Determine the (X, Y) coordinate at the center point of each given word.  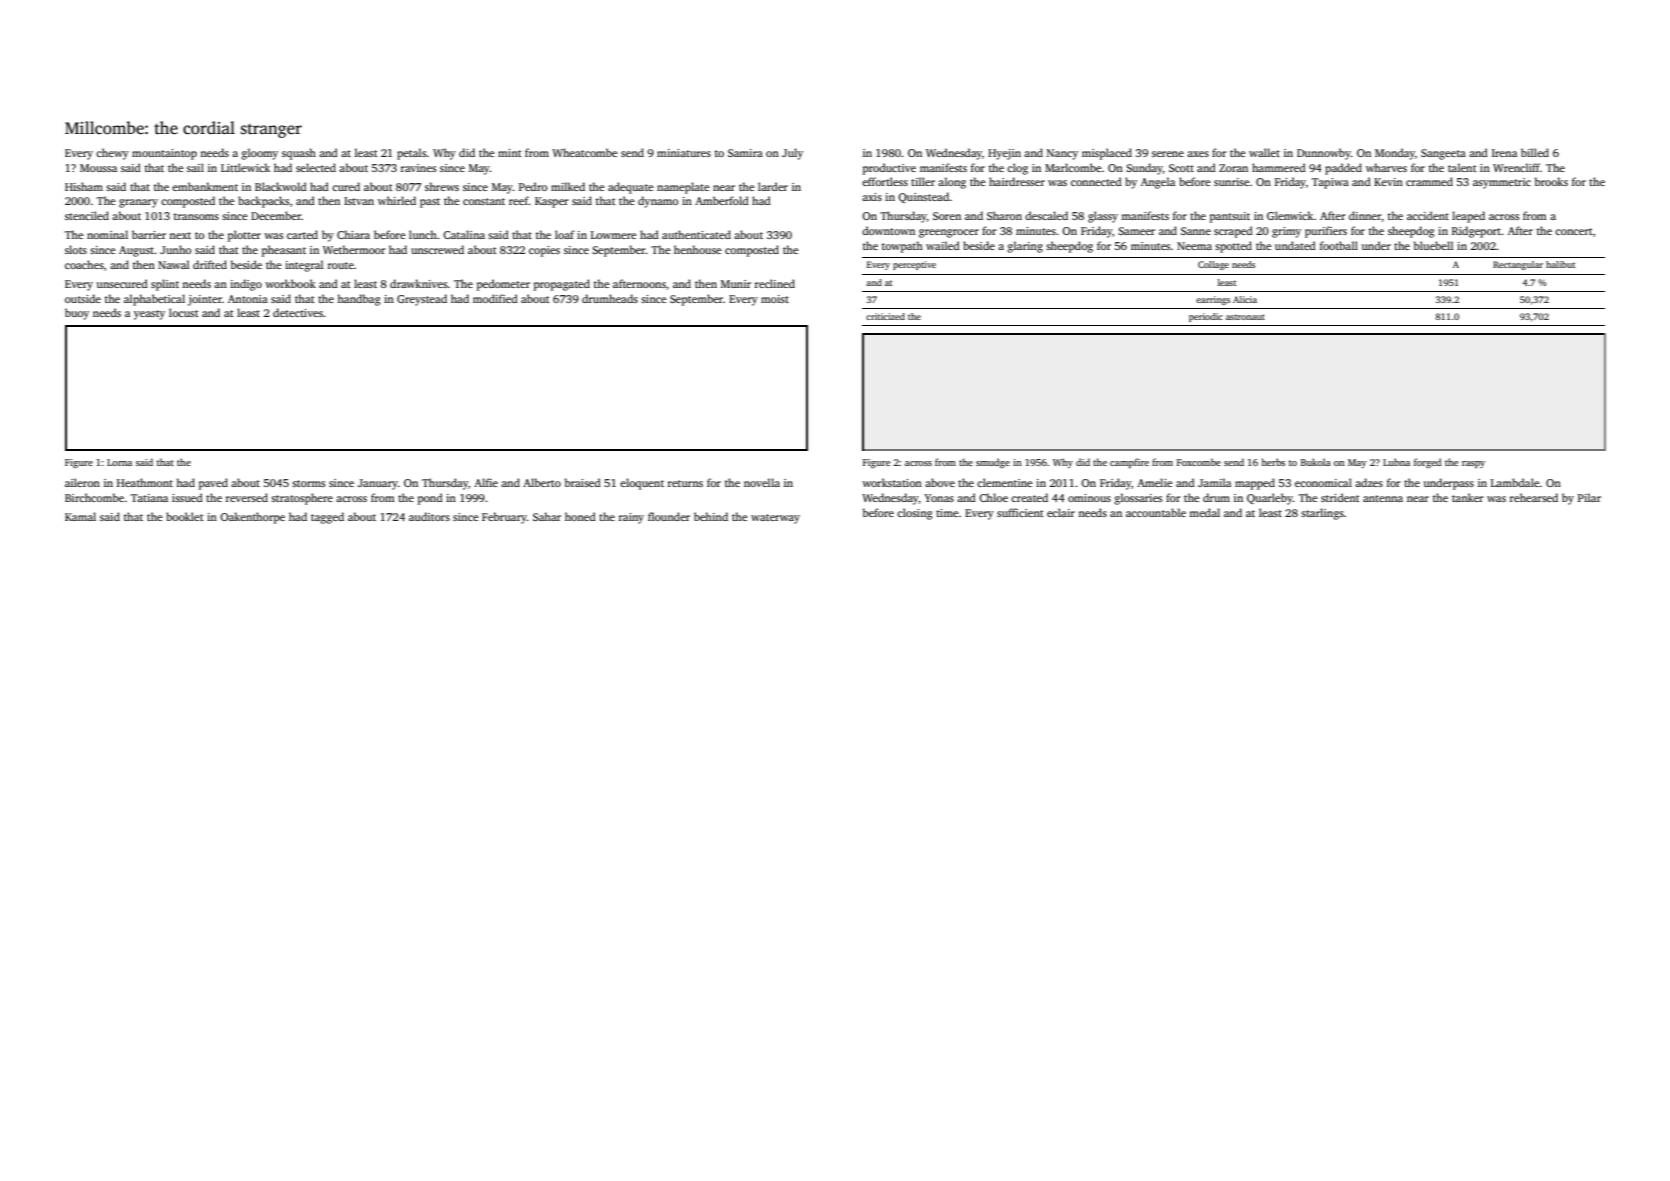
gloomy (259, 154)
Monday (1395, 154)
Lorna (119, 462)
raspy (1473, 464)
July (792, 154)
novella (762, 482)
